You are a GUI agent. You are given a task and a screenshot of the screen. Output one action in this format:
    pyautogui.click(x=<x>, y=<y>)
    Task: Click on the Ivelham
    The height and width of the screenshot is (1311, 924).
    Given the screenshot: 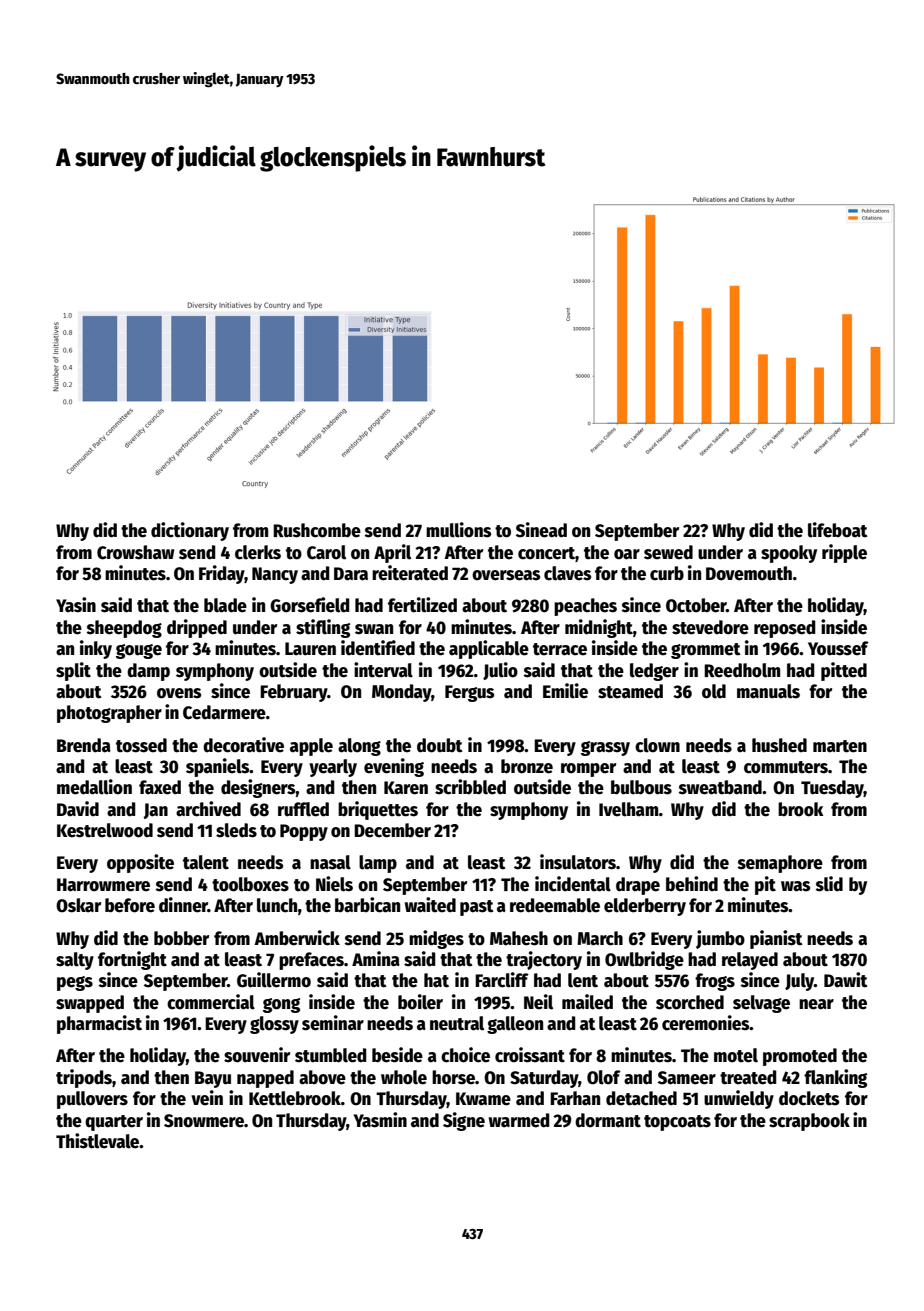 What is the action you would take?
    pyautogui.click(x=629, y=809)
